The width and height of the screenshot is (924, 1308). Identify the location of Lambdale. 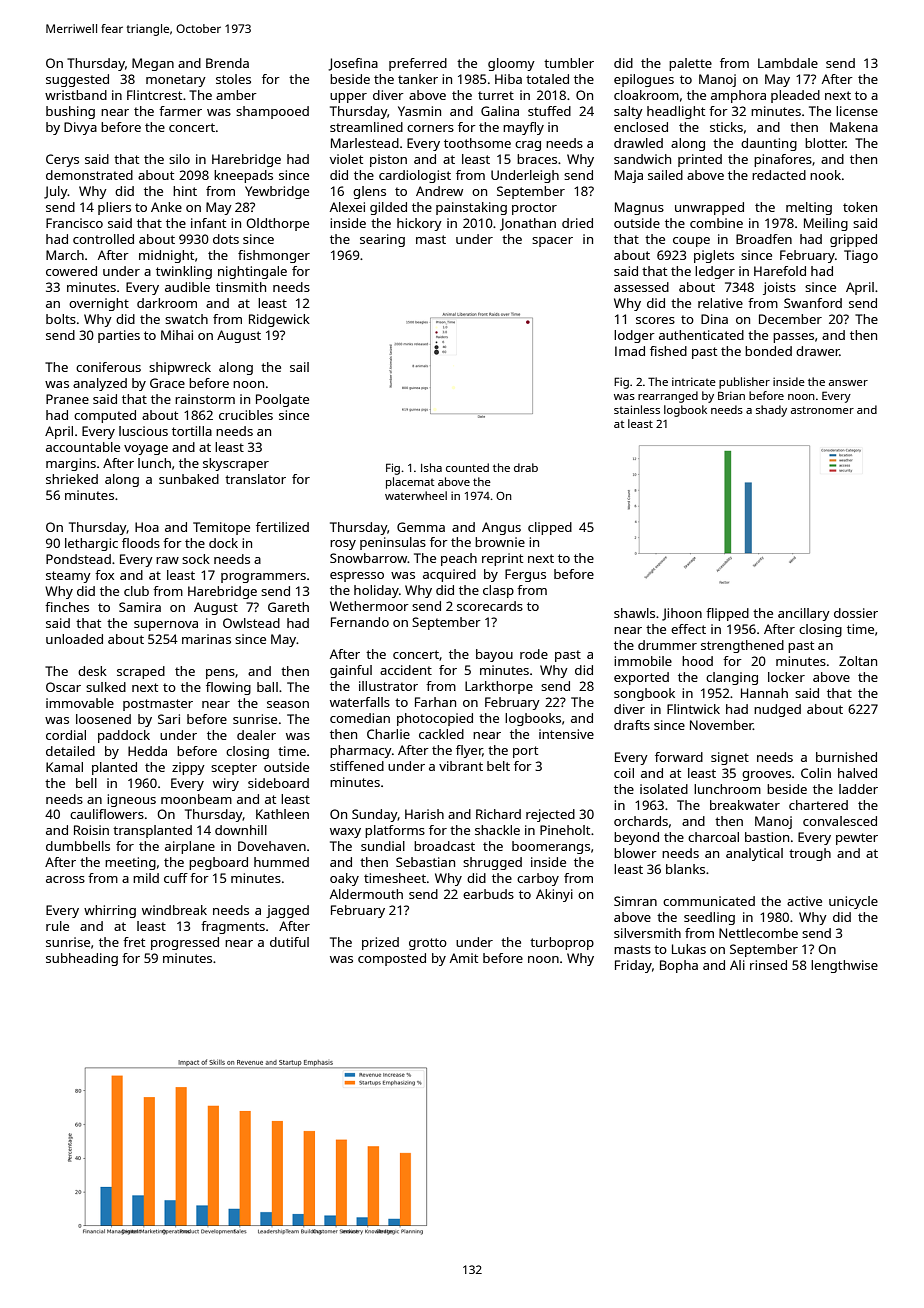
(788, 63).
